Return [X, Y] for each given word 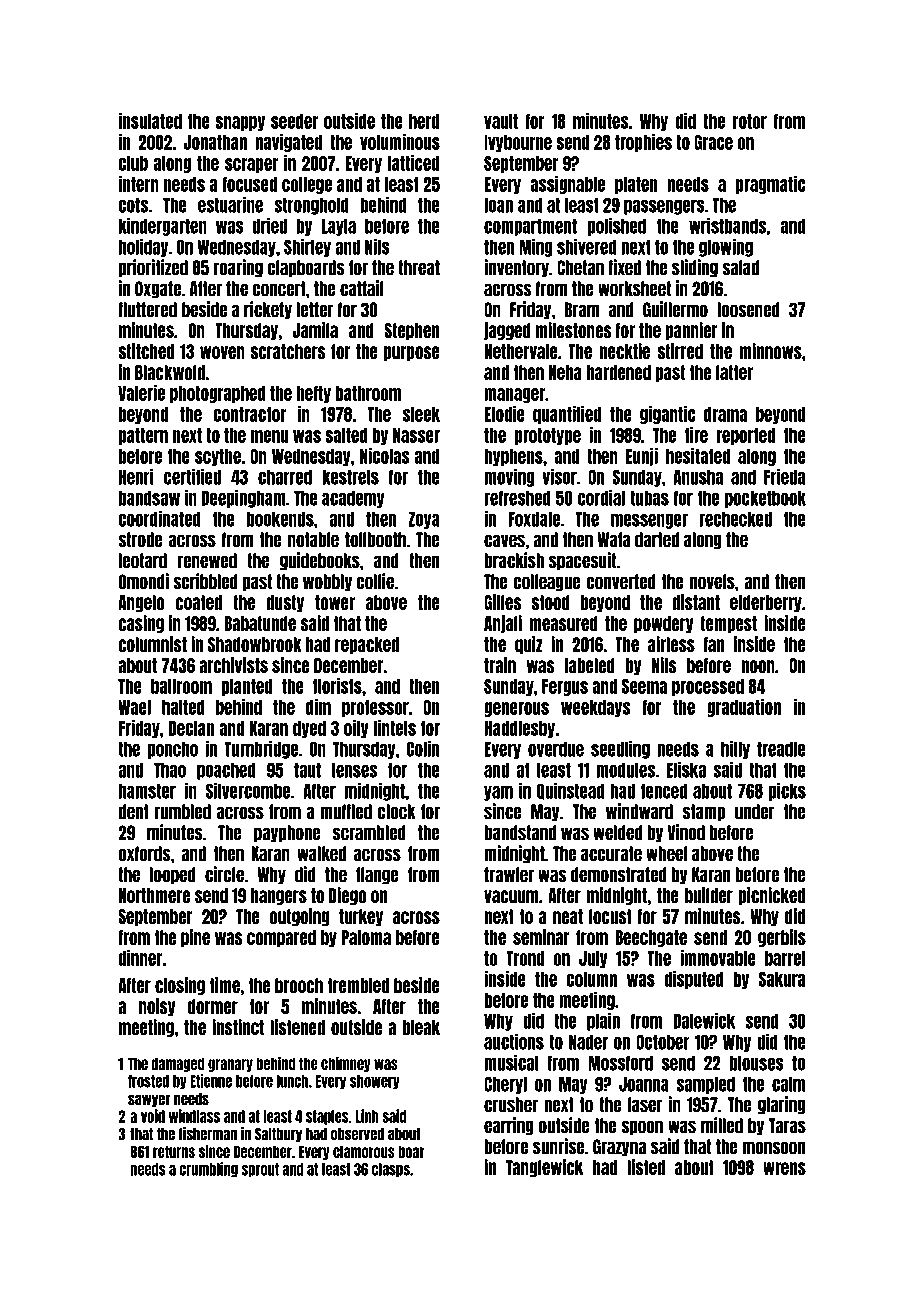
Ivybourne [518, 143]
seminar [541, 937]
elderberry [766, 603]
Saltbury [278, 1135]
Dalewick [704, 1020]
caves [504, 541]
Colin [423, 748]
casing [141, 624]
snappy [240, 123]
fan [713, 644]
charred [285, 477]
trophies [643, 143]
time [225, 985]
